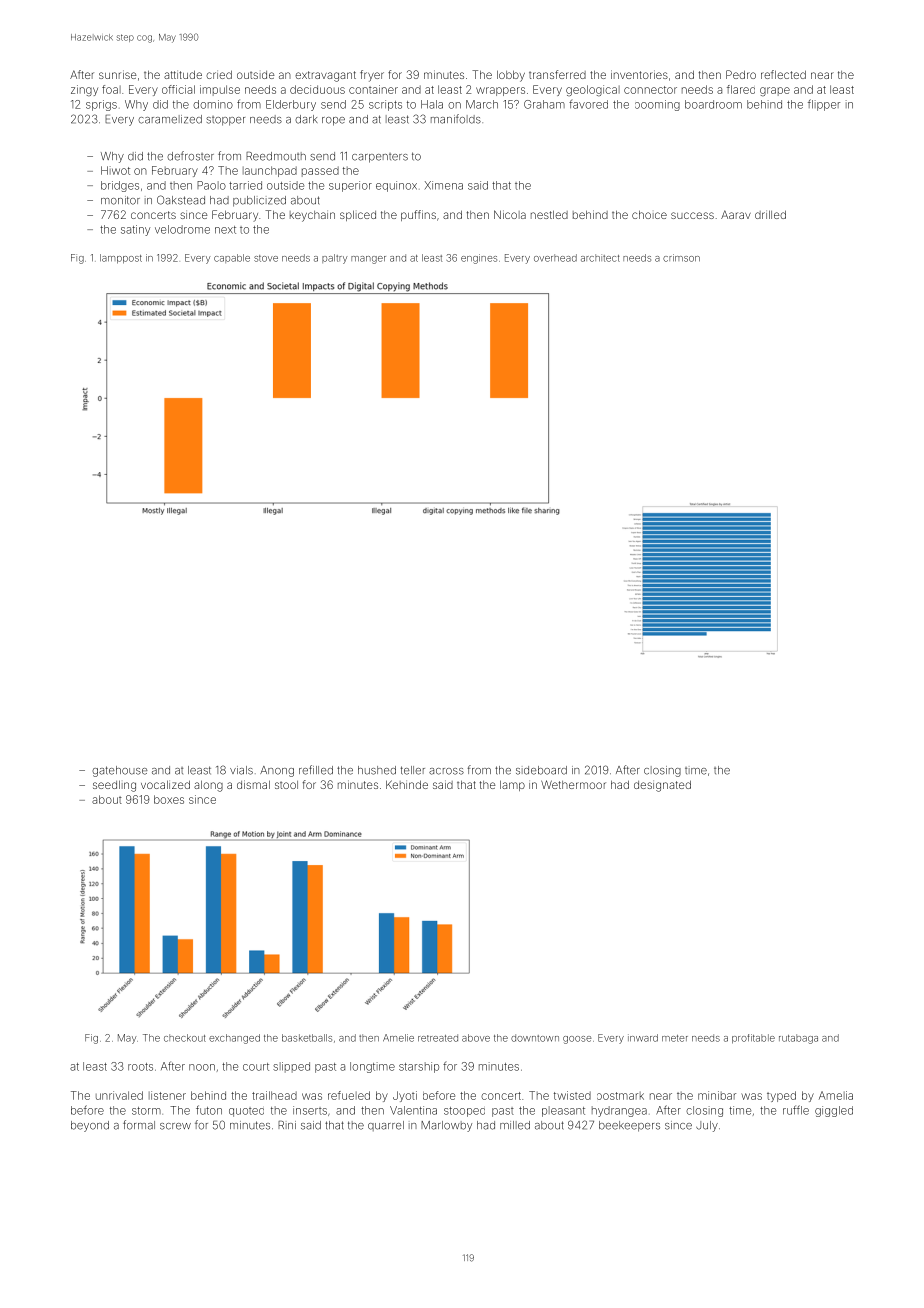  I want to click on Amelie, so click(398, 1038).
